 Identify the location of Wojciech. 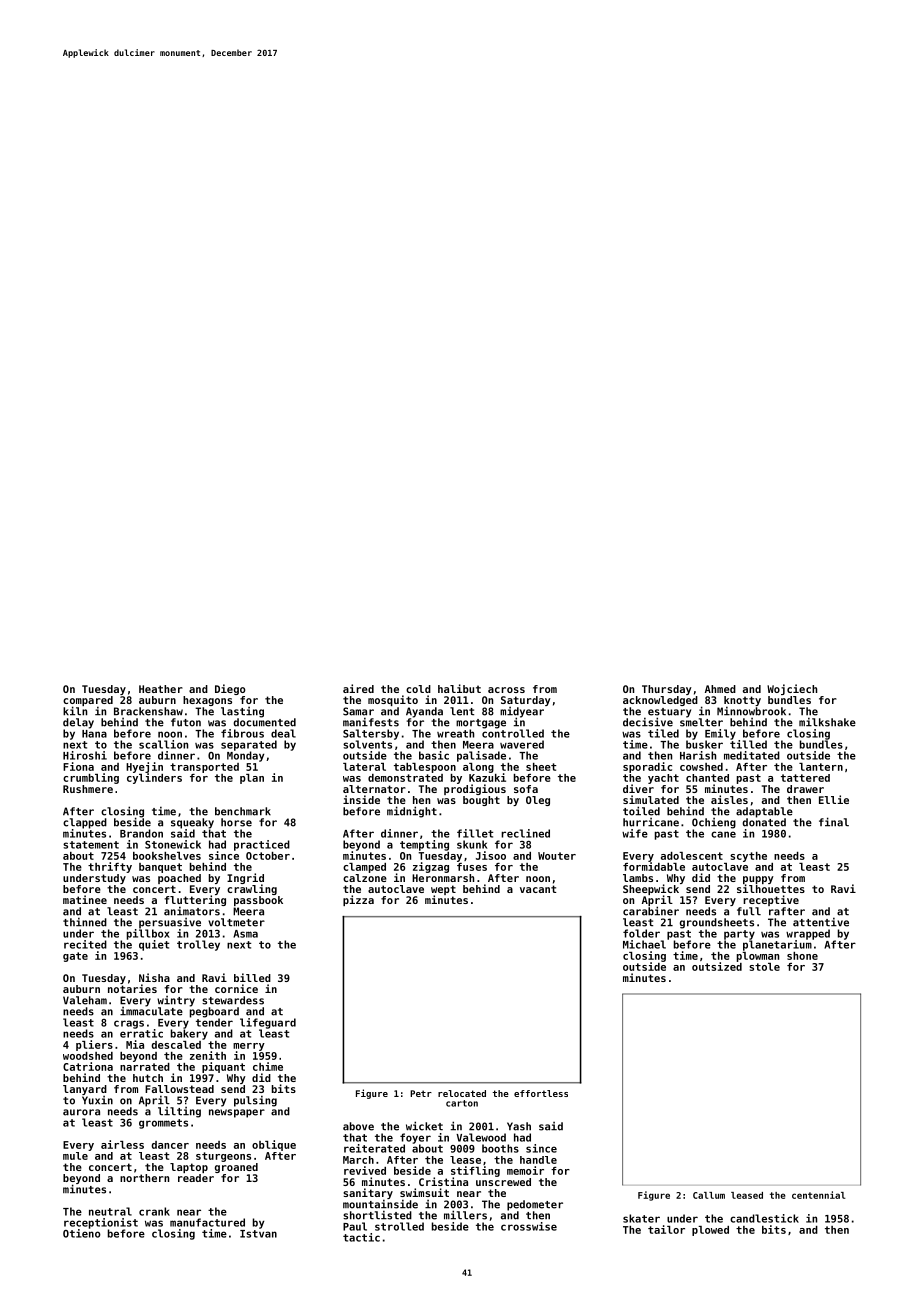
(792, 689).
